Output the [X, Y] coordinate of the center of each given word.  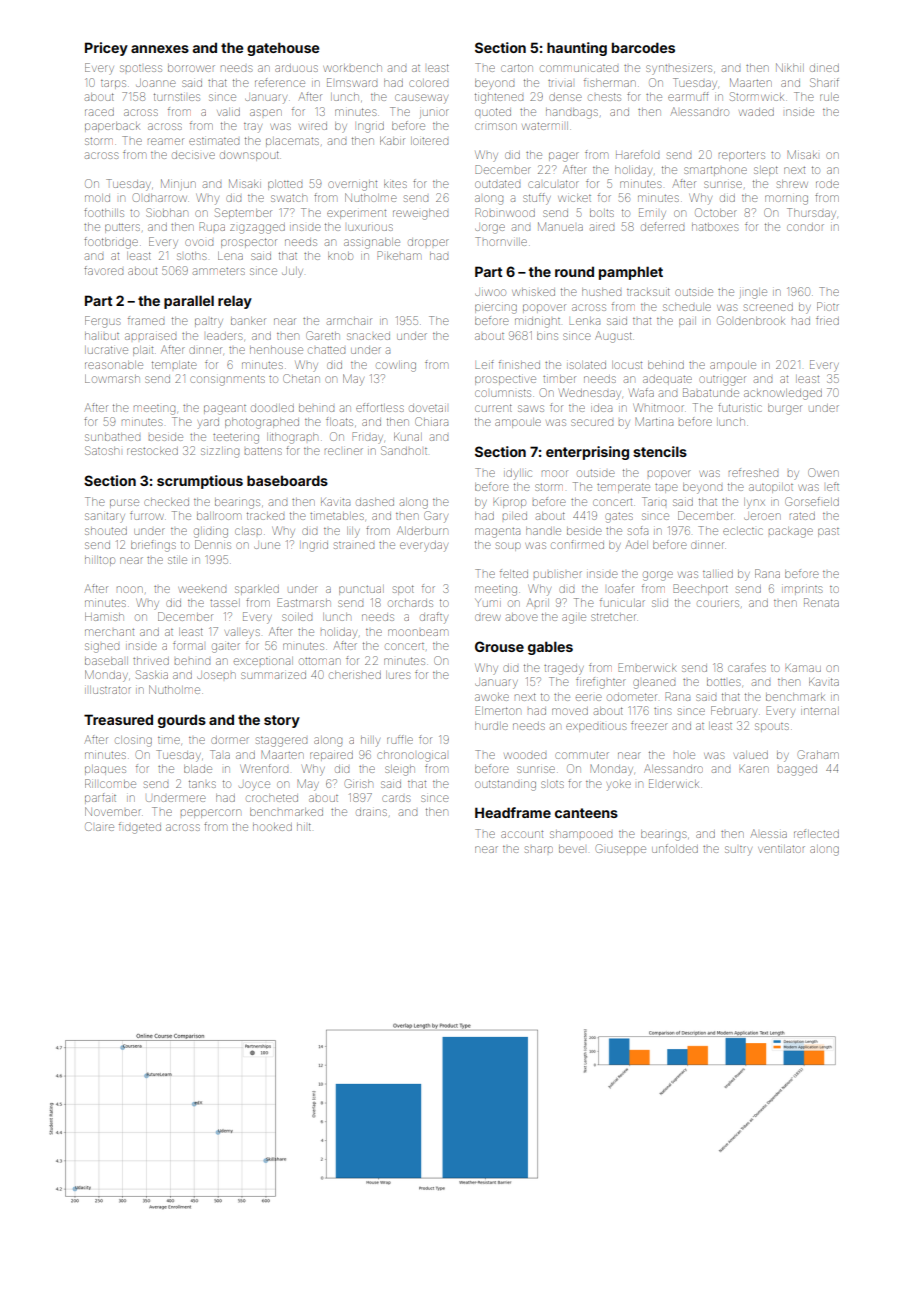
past [828, 532]
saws [531, 408]
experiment [356, 214]
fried [827, 320]
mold [97, 198]
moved [570, 711]
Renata [821, 602]
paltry [209, 322]
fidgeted [140, 828]
